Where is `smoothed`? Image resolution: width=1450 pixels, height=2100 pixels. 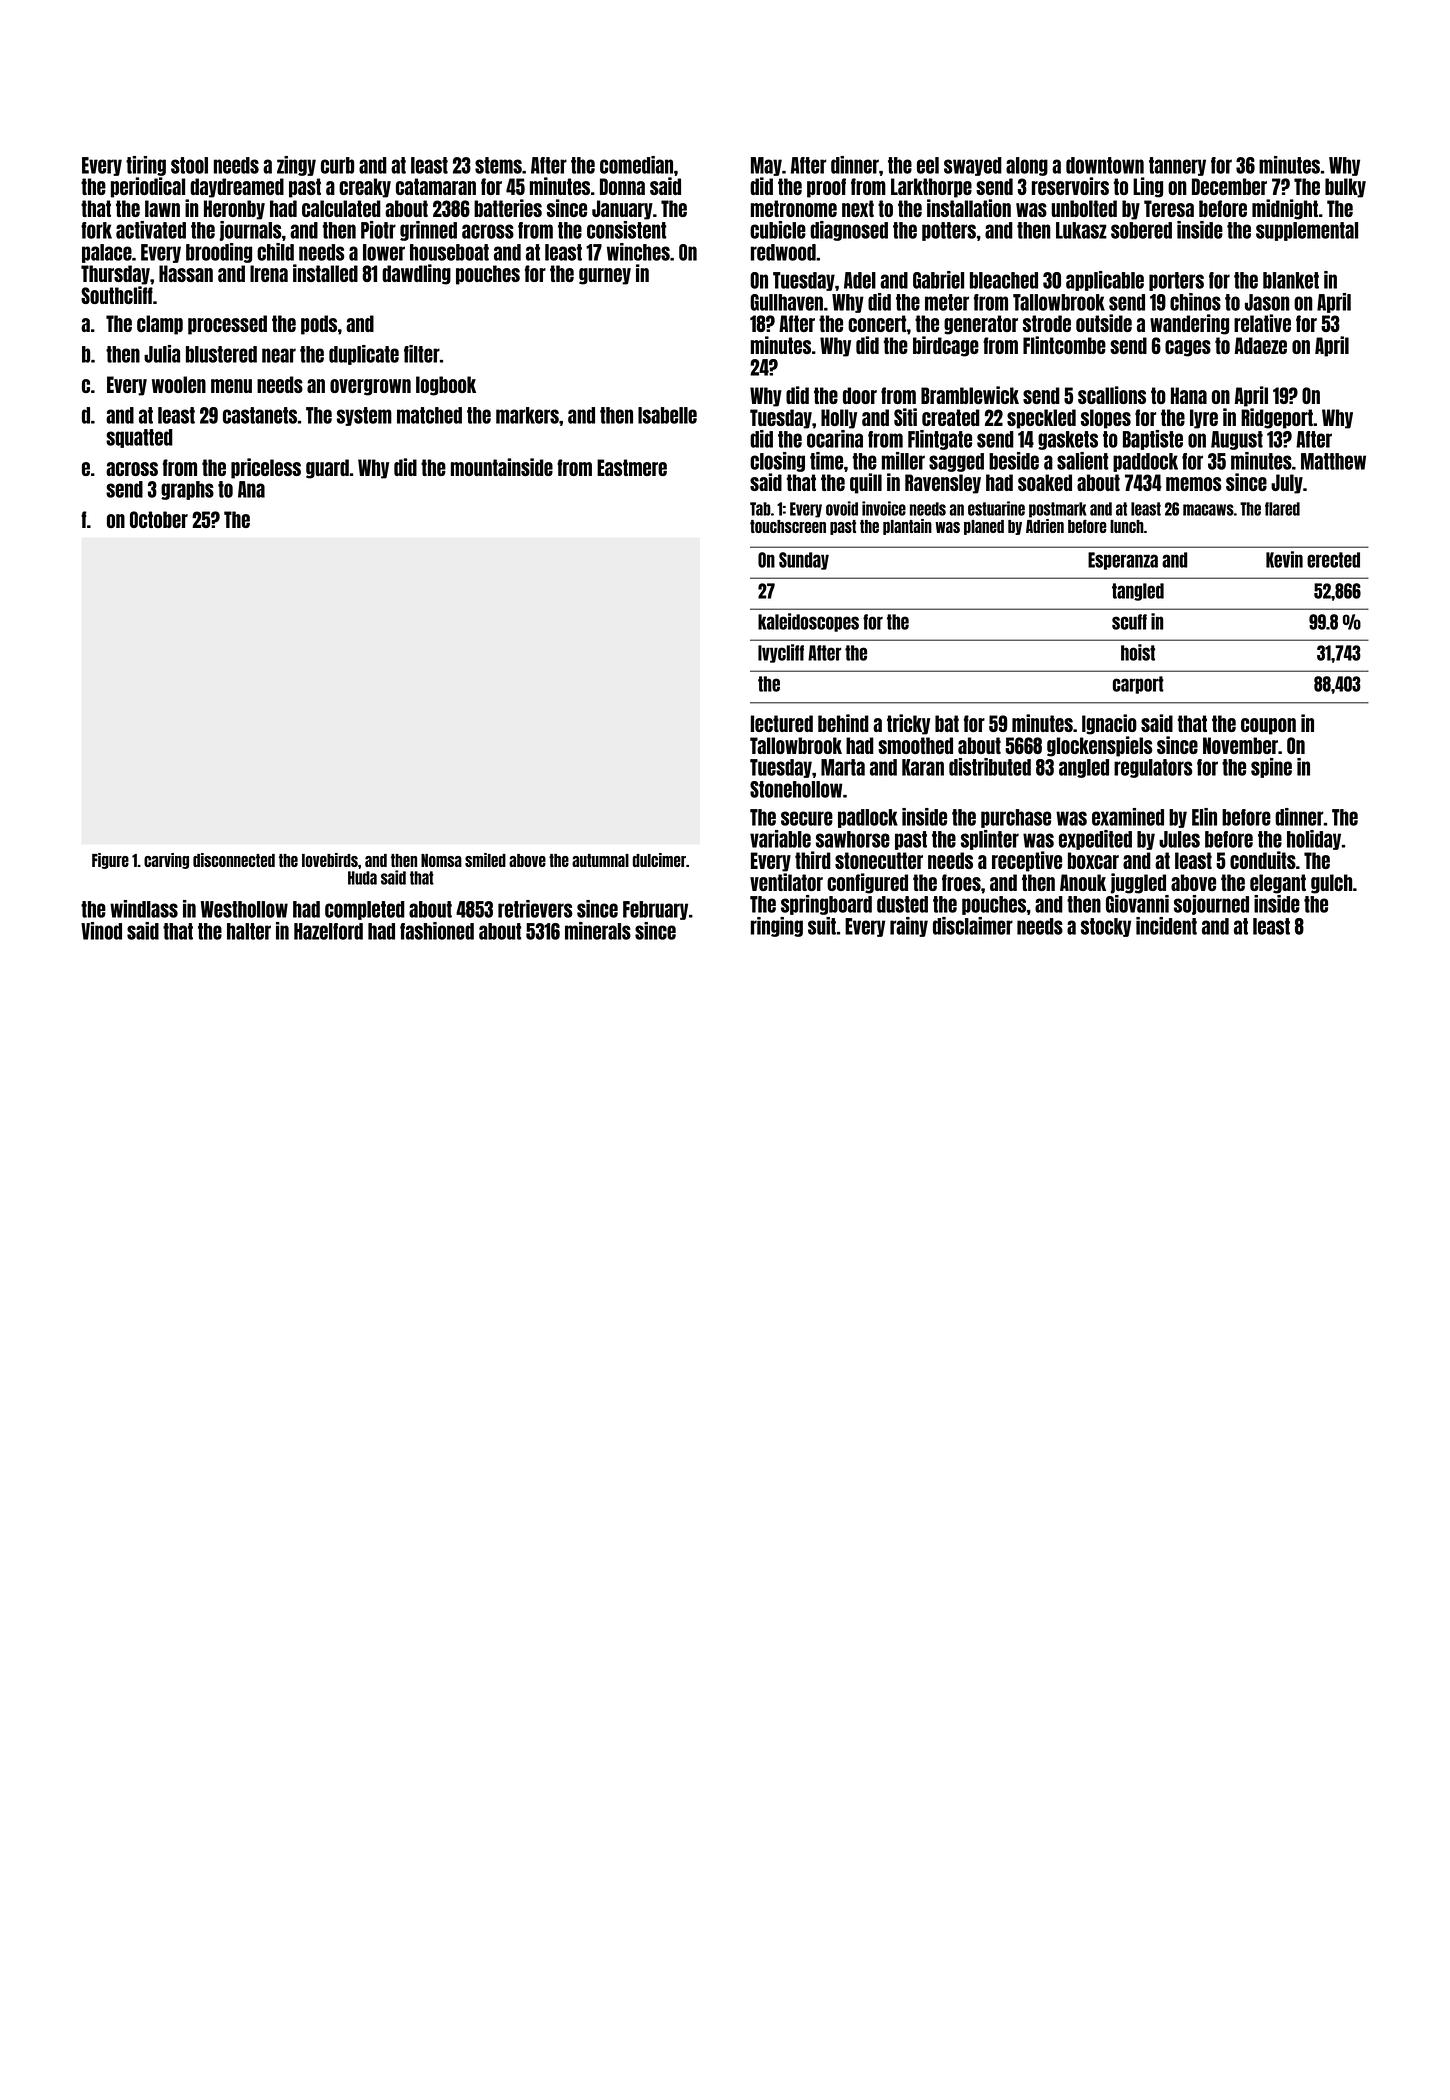
smoothed is located at coordinates (915, 745).
